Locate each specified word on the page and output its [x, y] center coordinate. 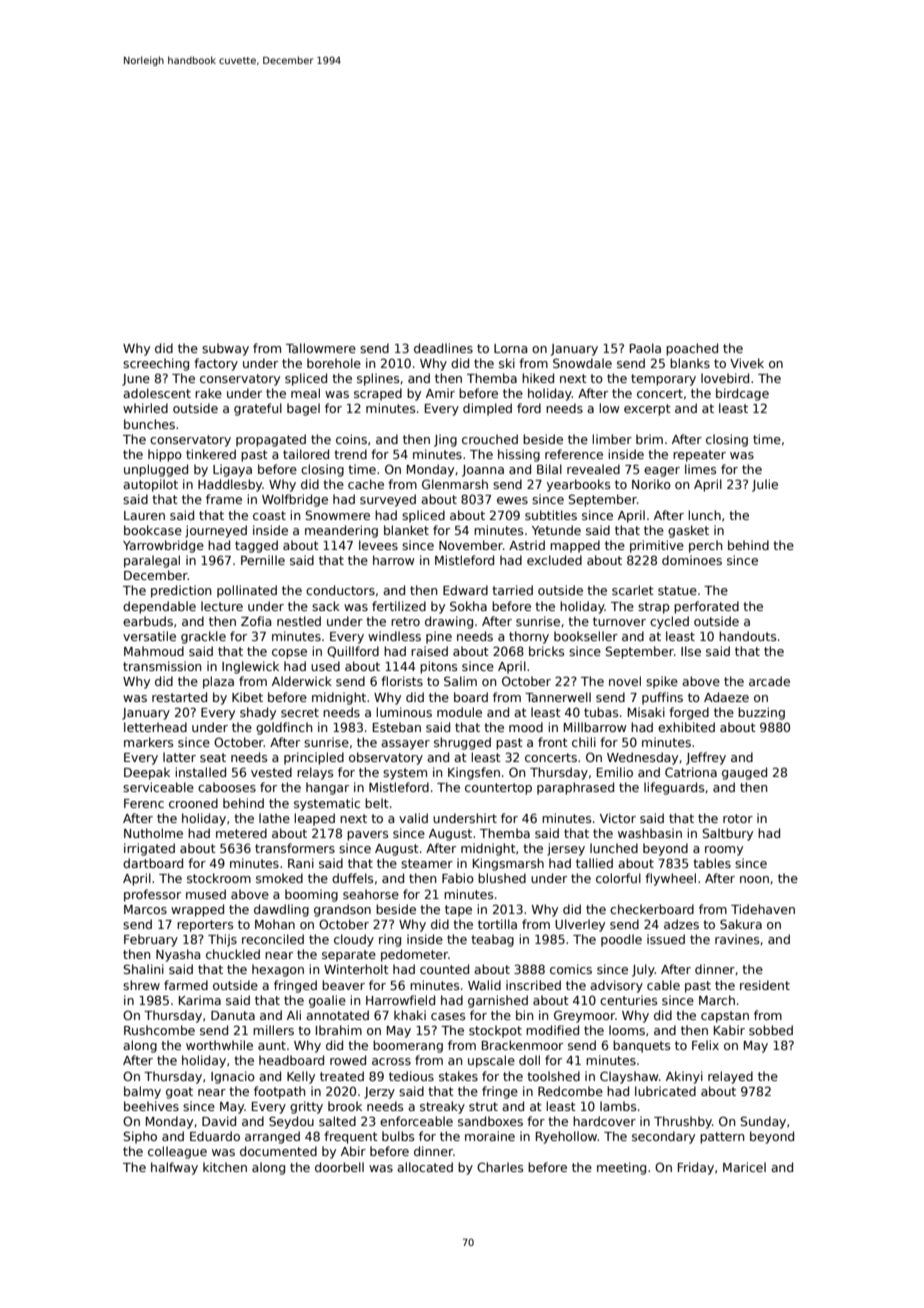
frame [224, 499]
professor [152, 895]
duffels [352, 878]
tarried [512, 590]
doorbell [339, 1167]
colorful [618, 878]
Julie [765, 485]
